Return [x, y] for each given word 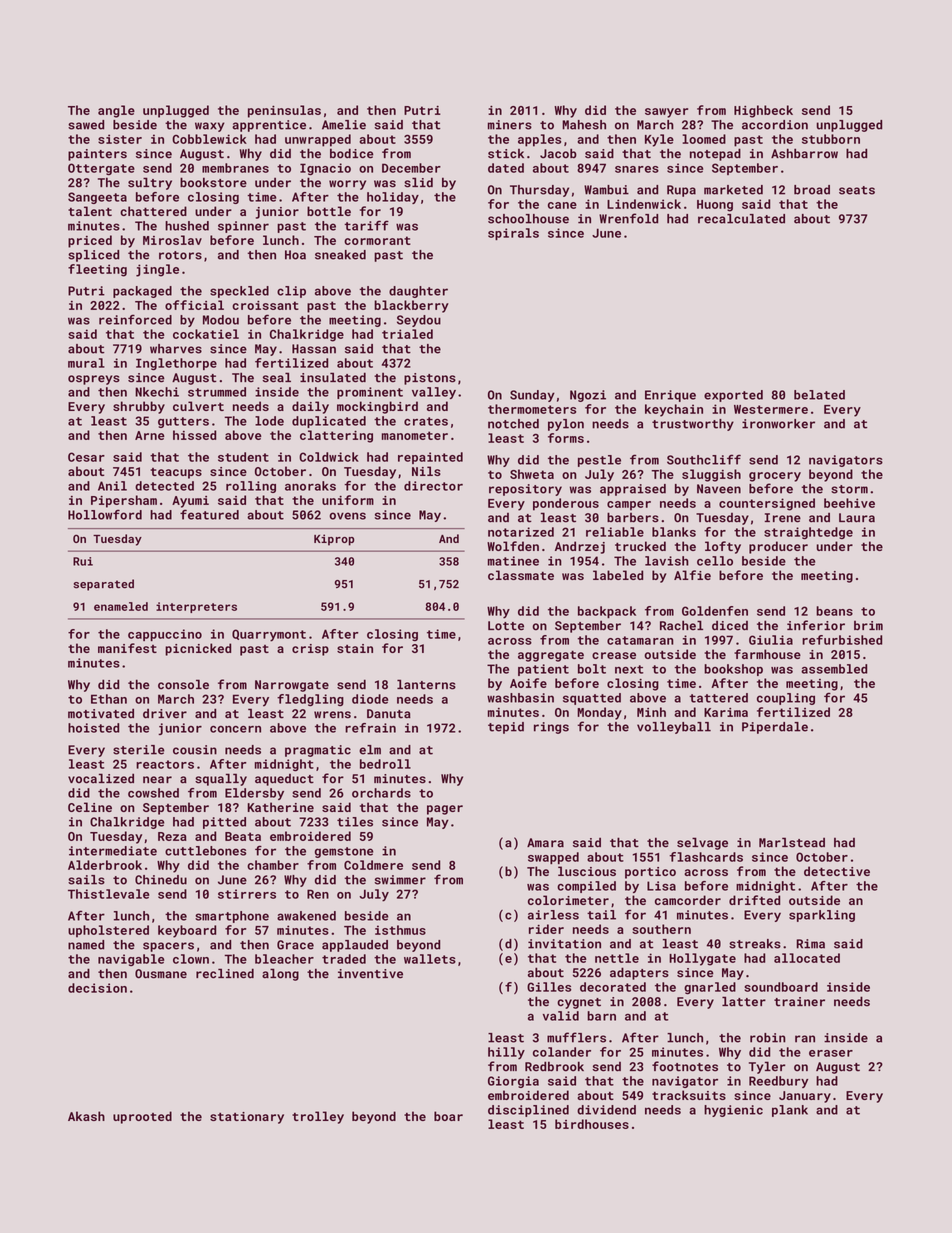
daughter [418, 292]
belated [819, 395]
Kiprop [334, 540]
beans [834, 611]
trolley [318, 1117]
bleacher [284, 959]
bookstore [213, 182]
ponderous [566, 504]
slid [418, 182]
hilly [506, 1053]
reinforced [135, 319]
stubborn [831, 139]
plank [790, 1111]
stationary [247, 1118]
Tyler [767, 1067]
